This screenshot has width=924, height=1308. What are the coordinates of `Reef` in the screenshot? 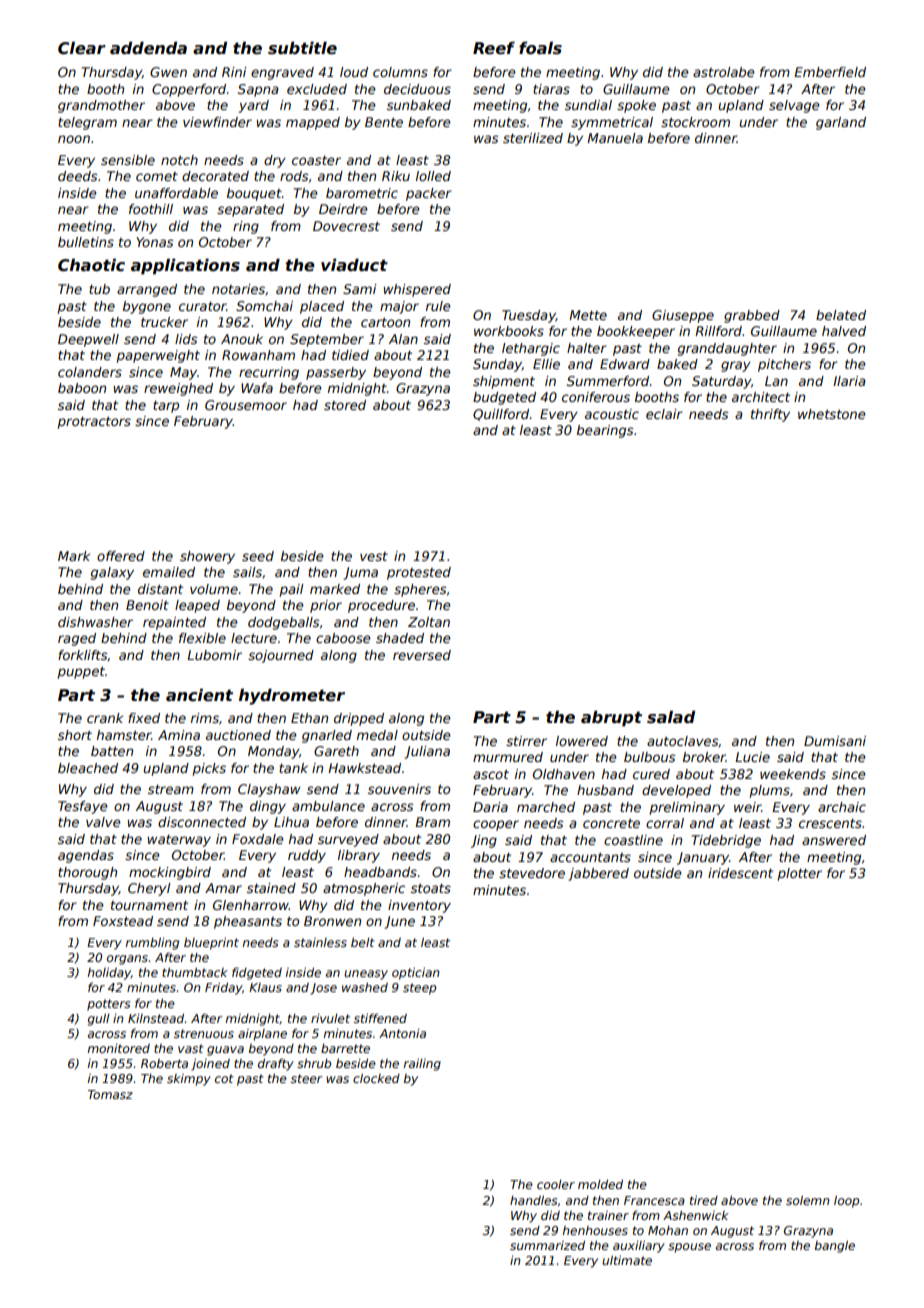 It's located at (494, 48).
